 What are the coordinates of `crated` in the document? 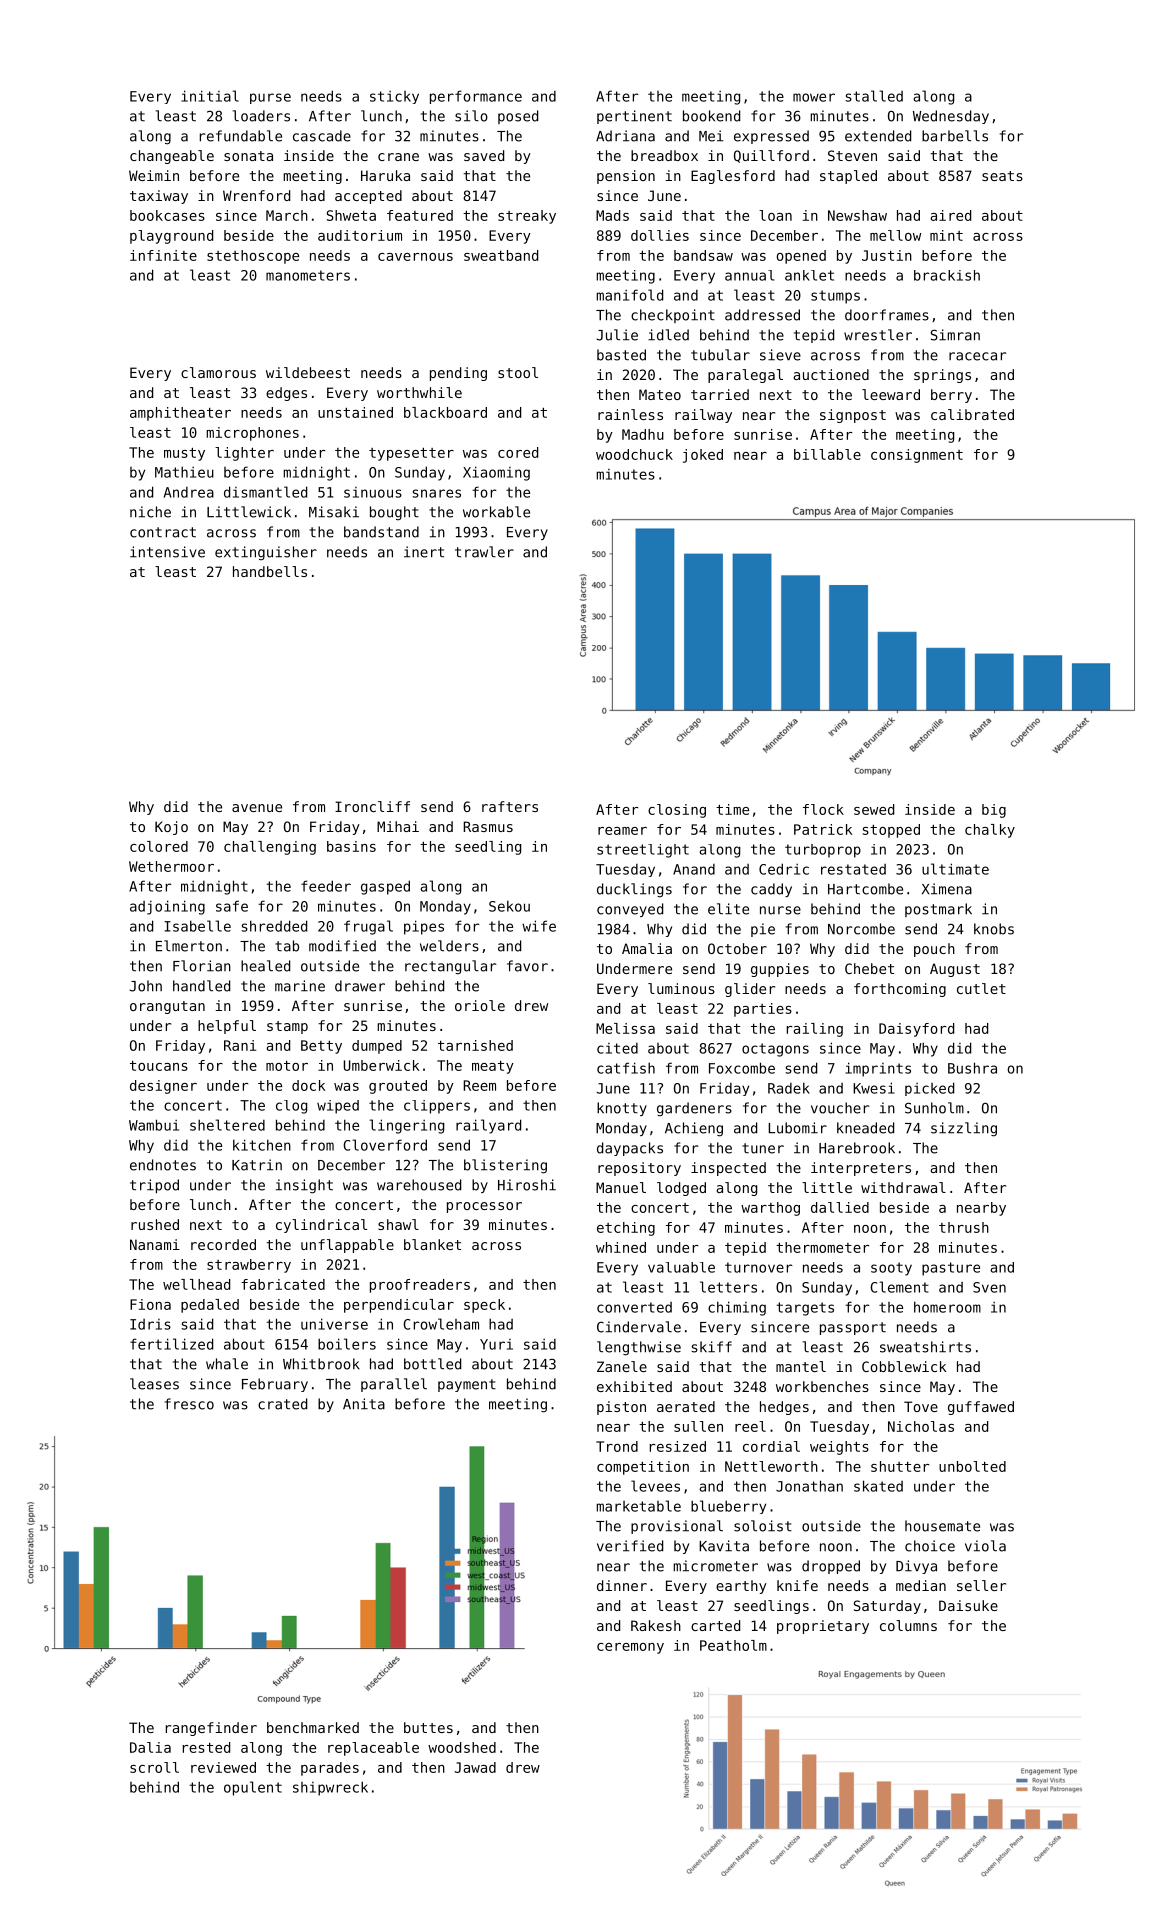 It's located at (282, 1404).
